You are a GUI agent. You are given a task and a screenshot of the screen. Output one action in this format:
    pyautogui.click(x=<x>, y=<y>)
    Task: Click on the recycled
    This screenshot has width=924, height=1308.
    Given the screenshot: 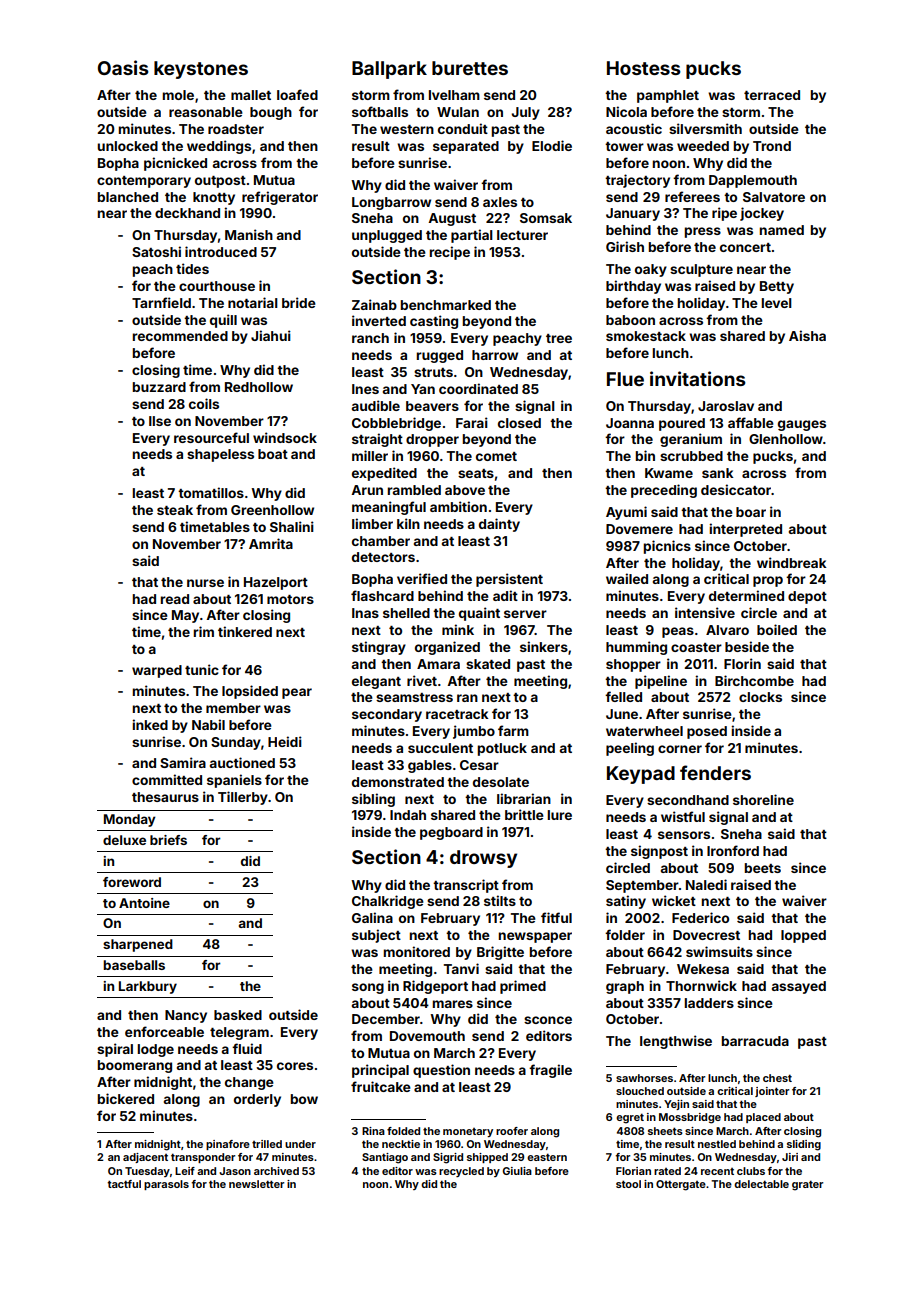 What is the action you would take?
    pyautogui.click(x=461, y=1172)
